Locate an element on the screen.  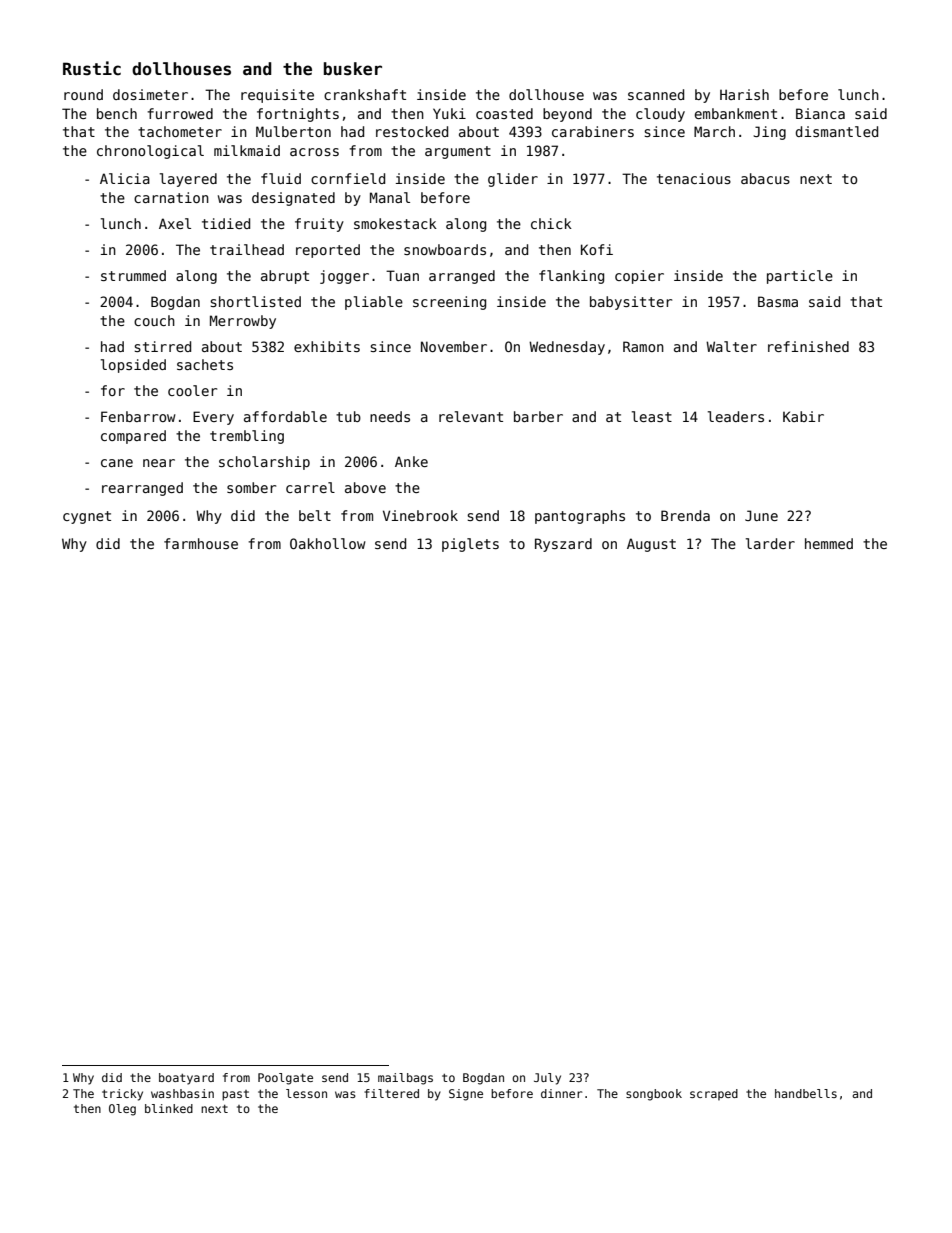
piglets is located at coordinates (470, 545).
